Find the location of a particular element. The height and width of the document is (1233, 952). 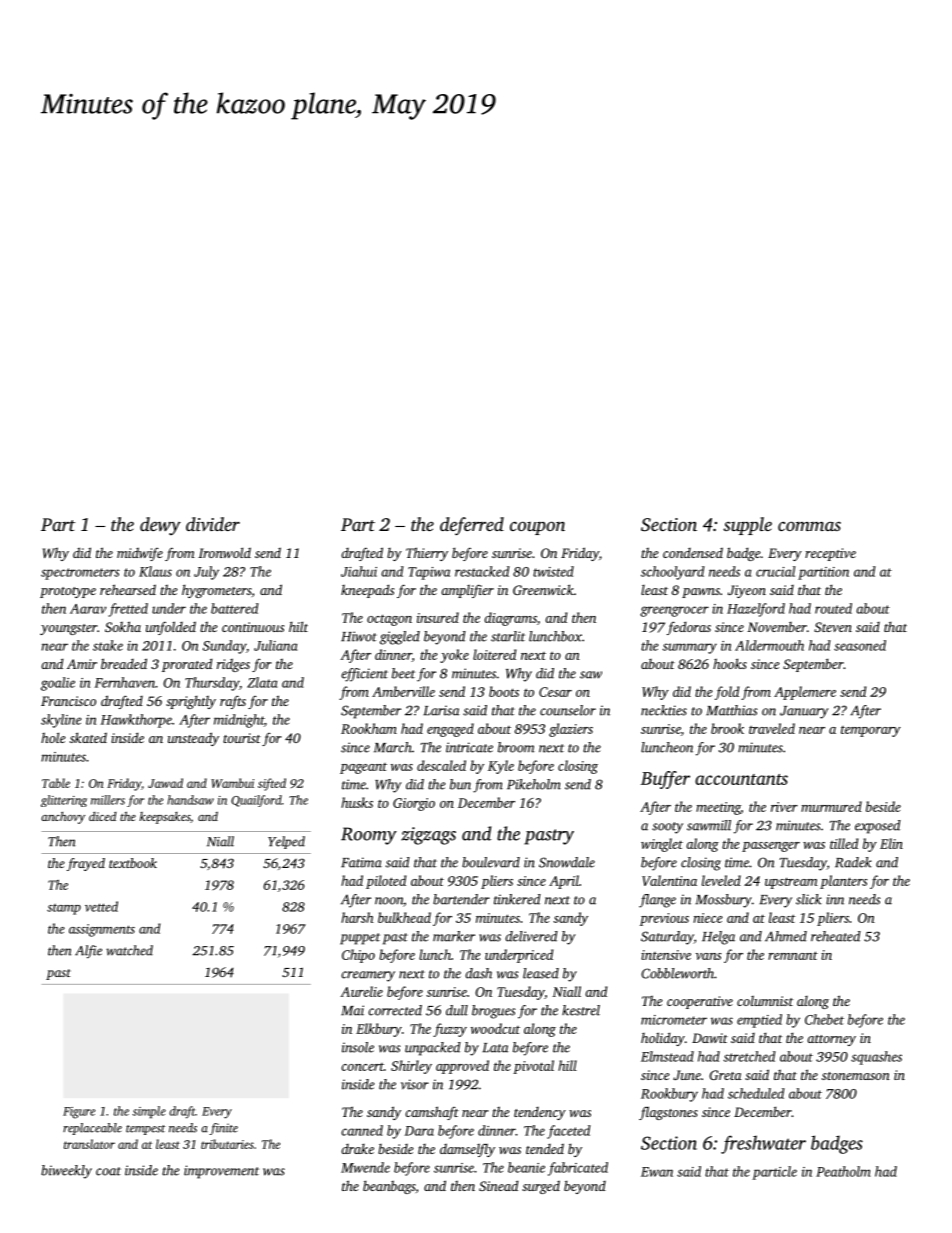

corrected is located at coordinates (395, 1010).
